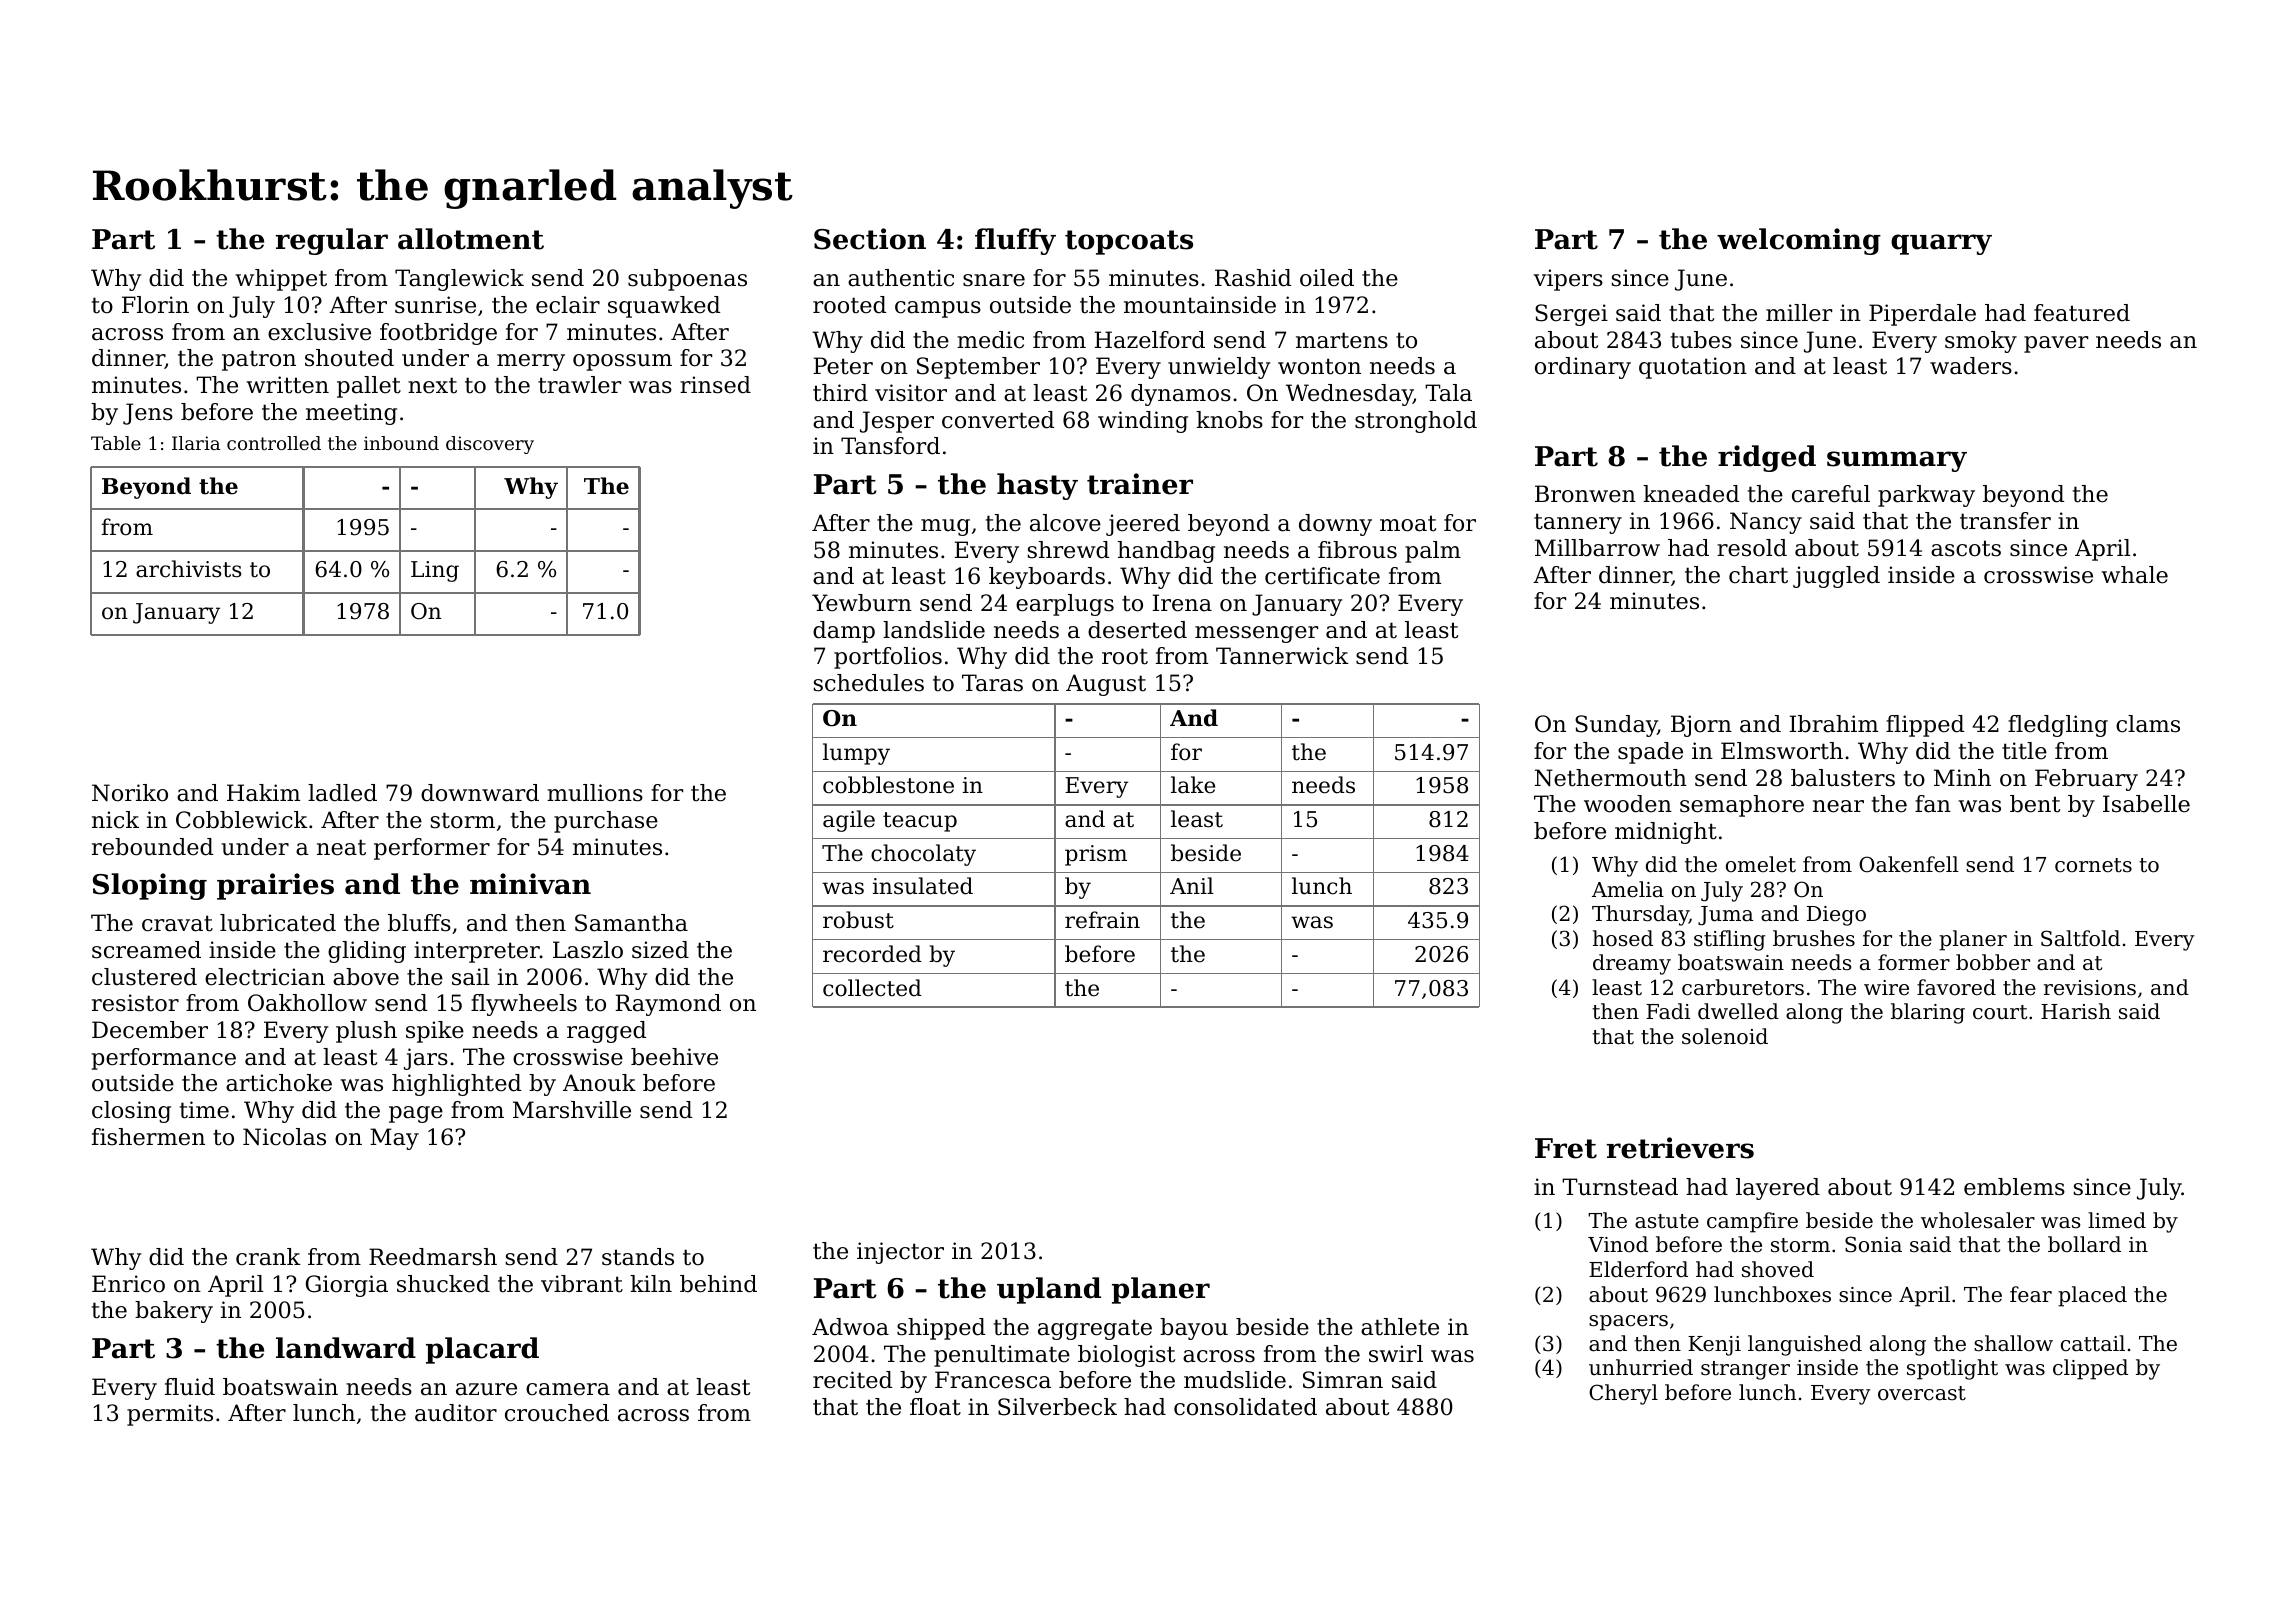 This screenshot has width=2292, height=1620. Describe the element at coordinates (595, 793) in the screenshot. I see `mullions` at that location.
